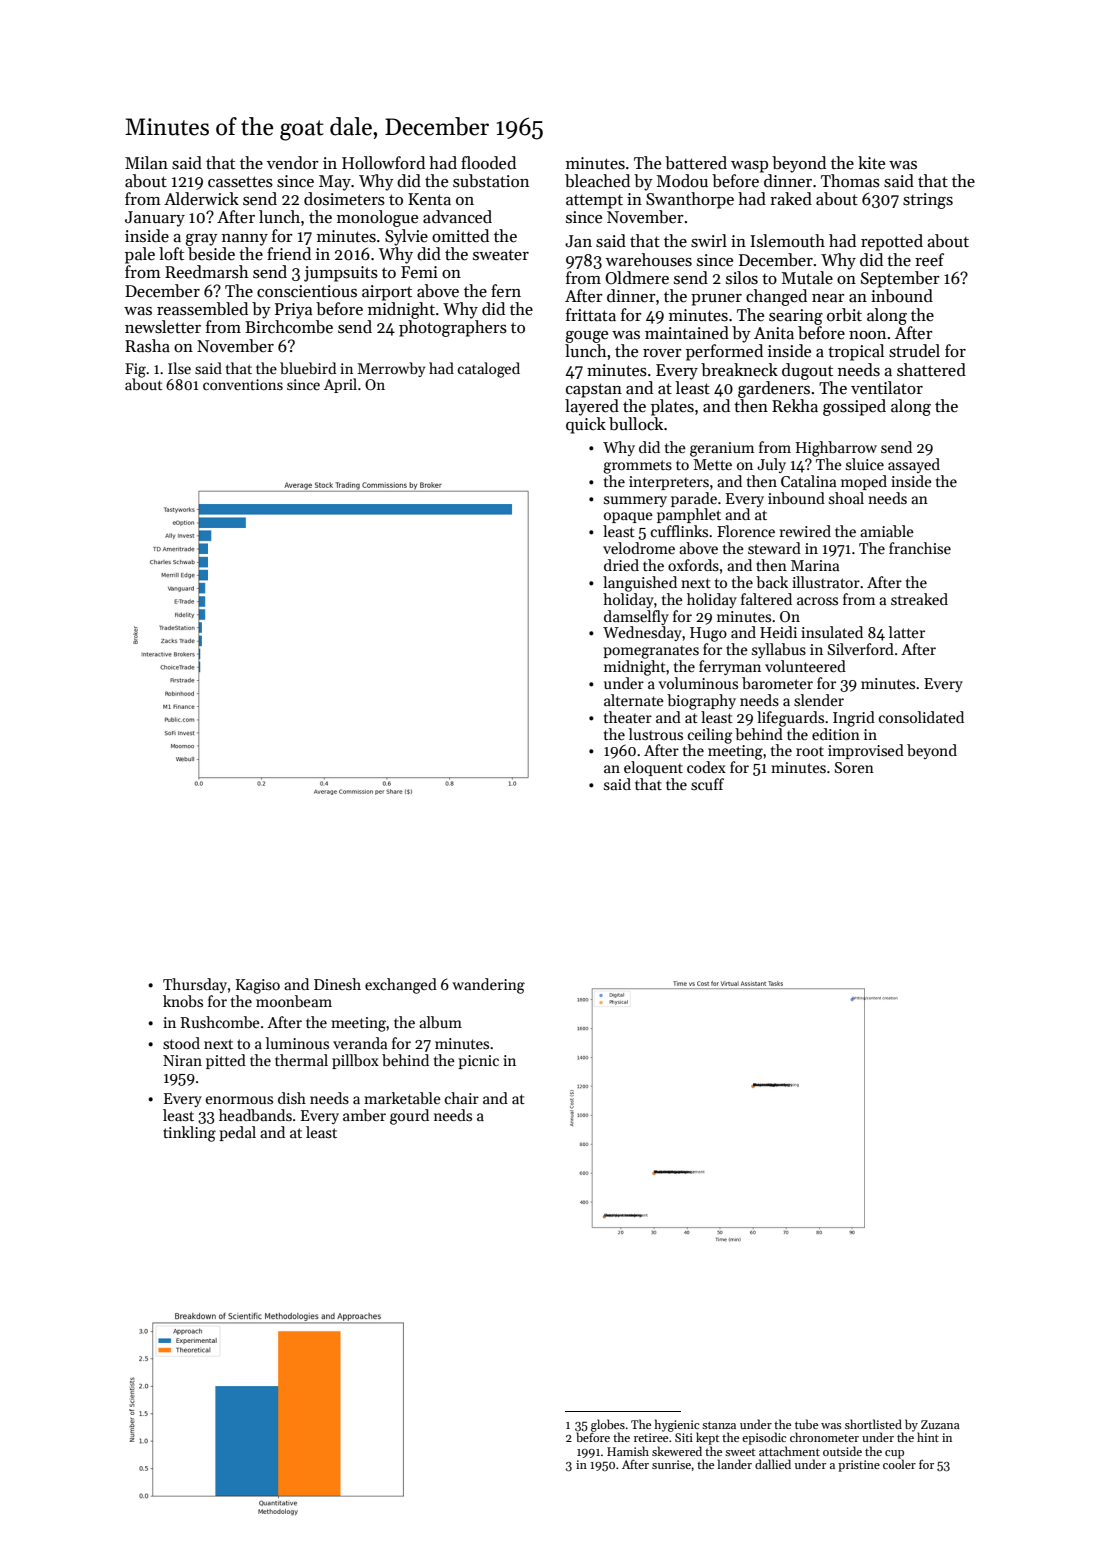 The image size is (1102, 1558). Describe the element at coordinates (608, 1425) in the image. I see `globes` at that location.
